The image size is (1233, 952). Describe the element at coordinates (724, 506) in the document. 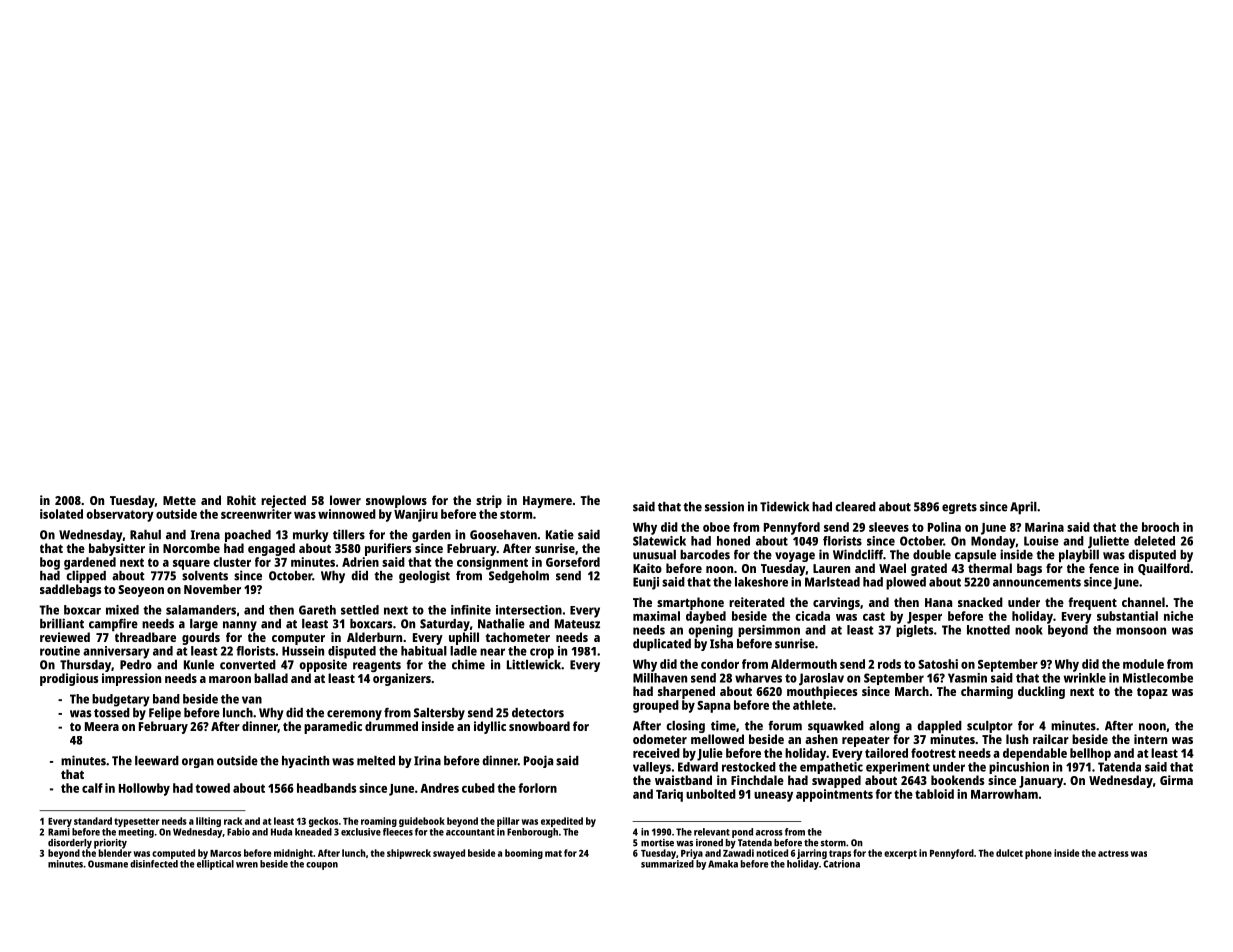

I see `session` at that location.
